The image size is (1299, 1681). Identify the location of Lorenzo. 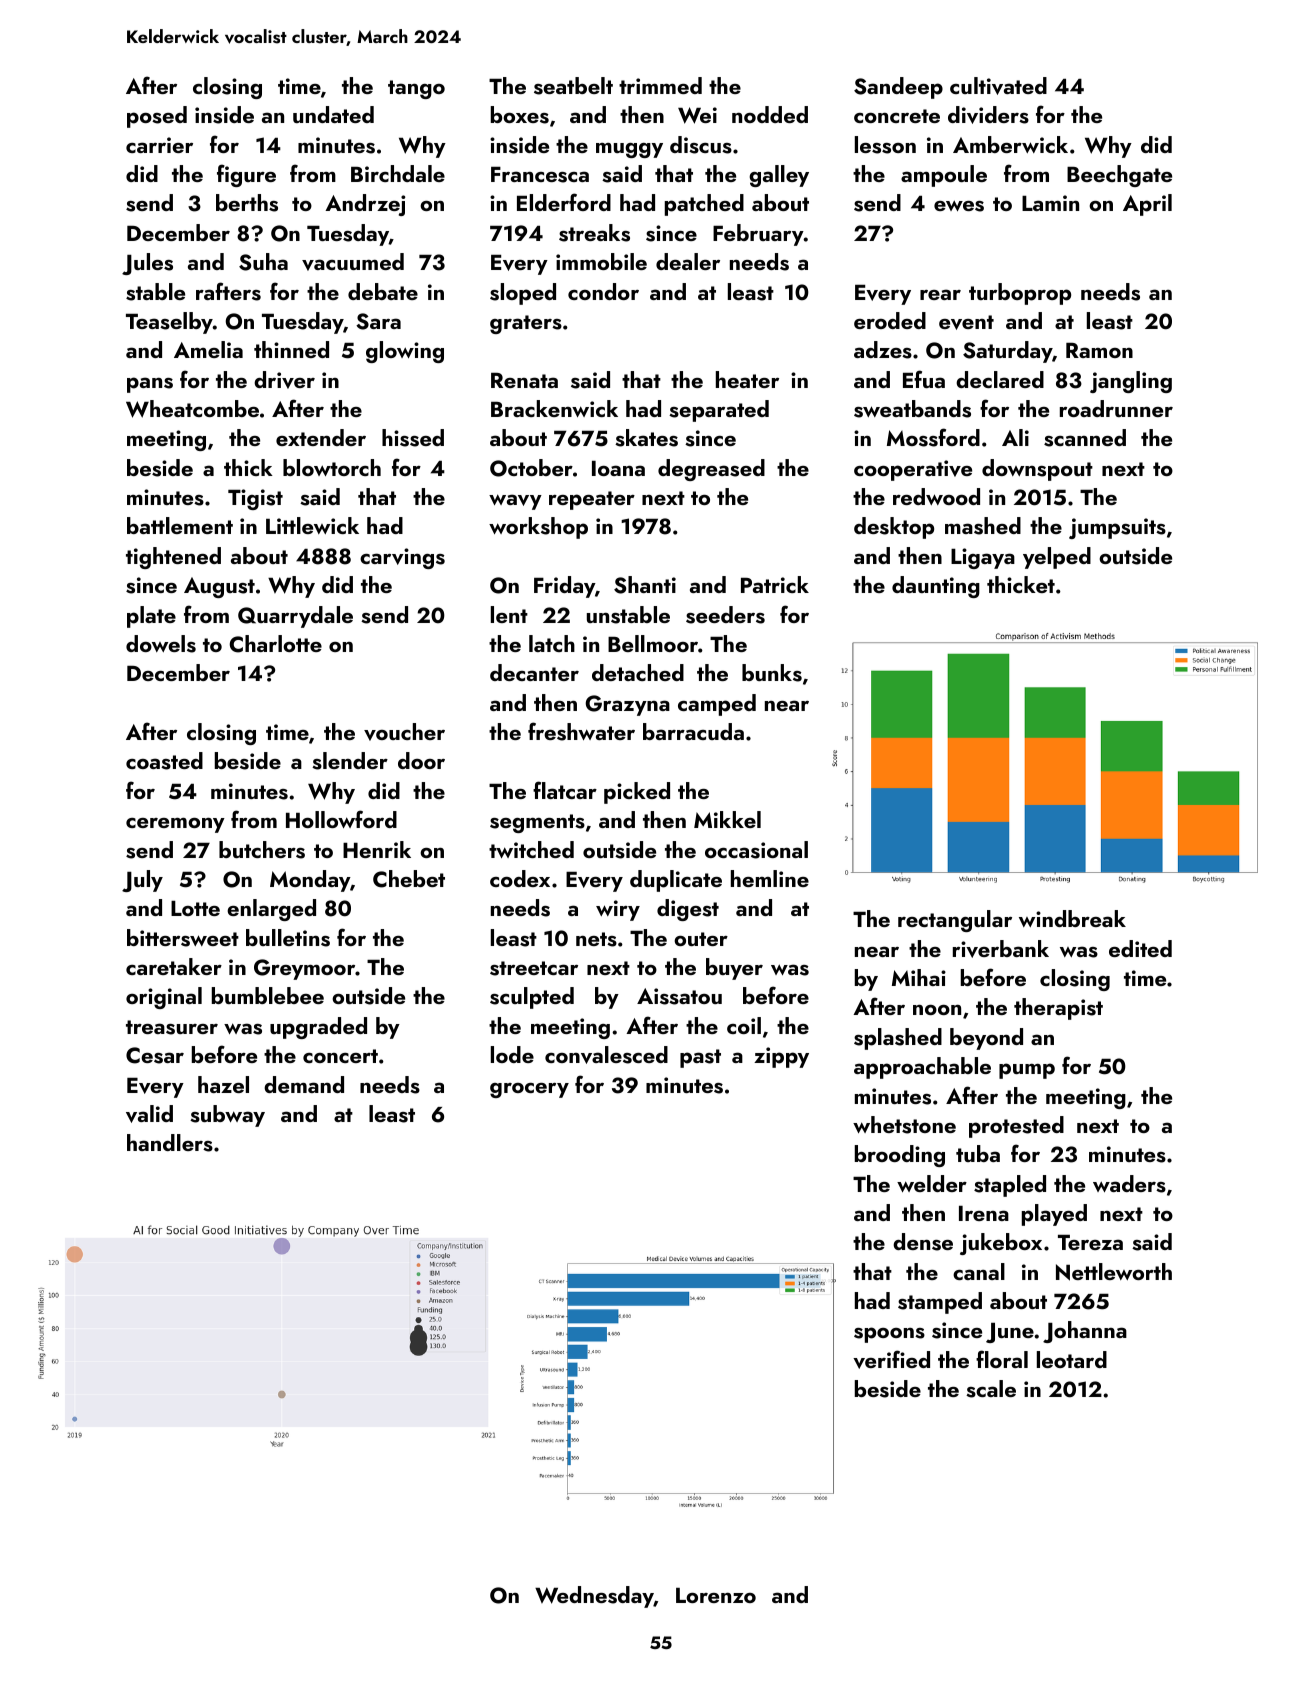
(716, 1595).
